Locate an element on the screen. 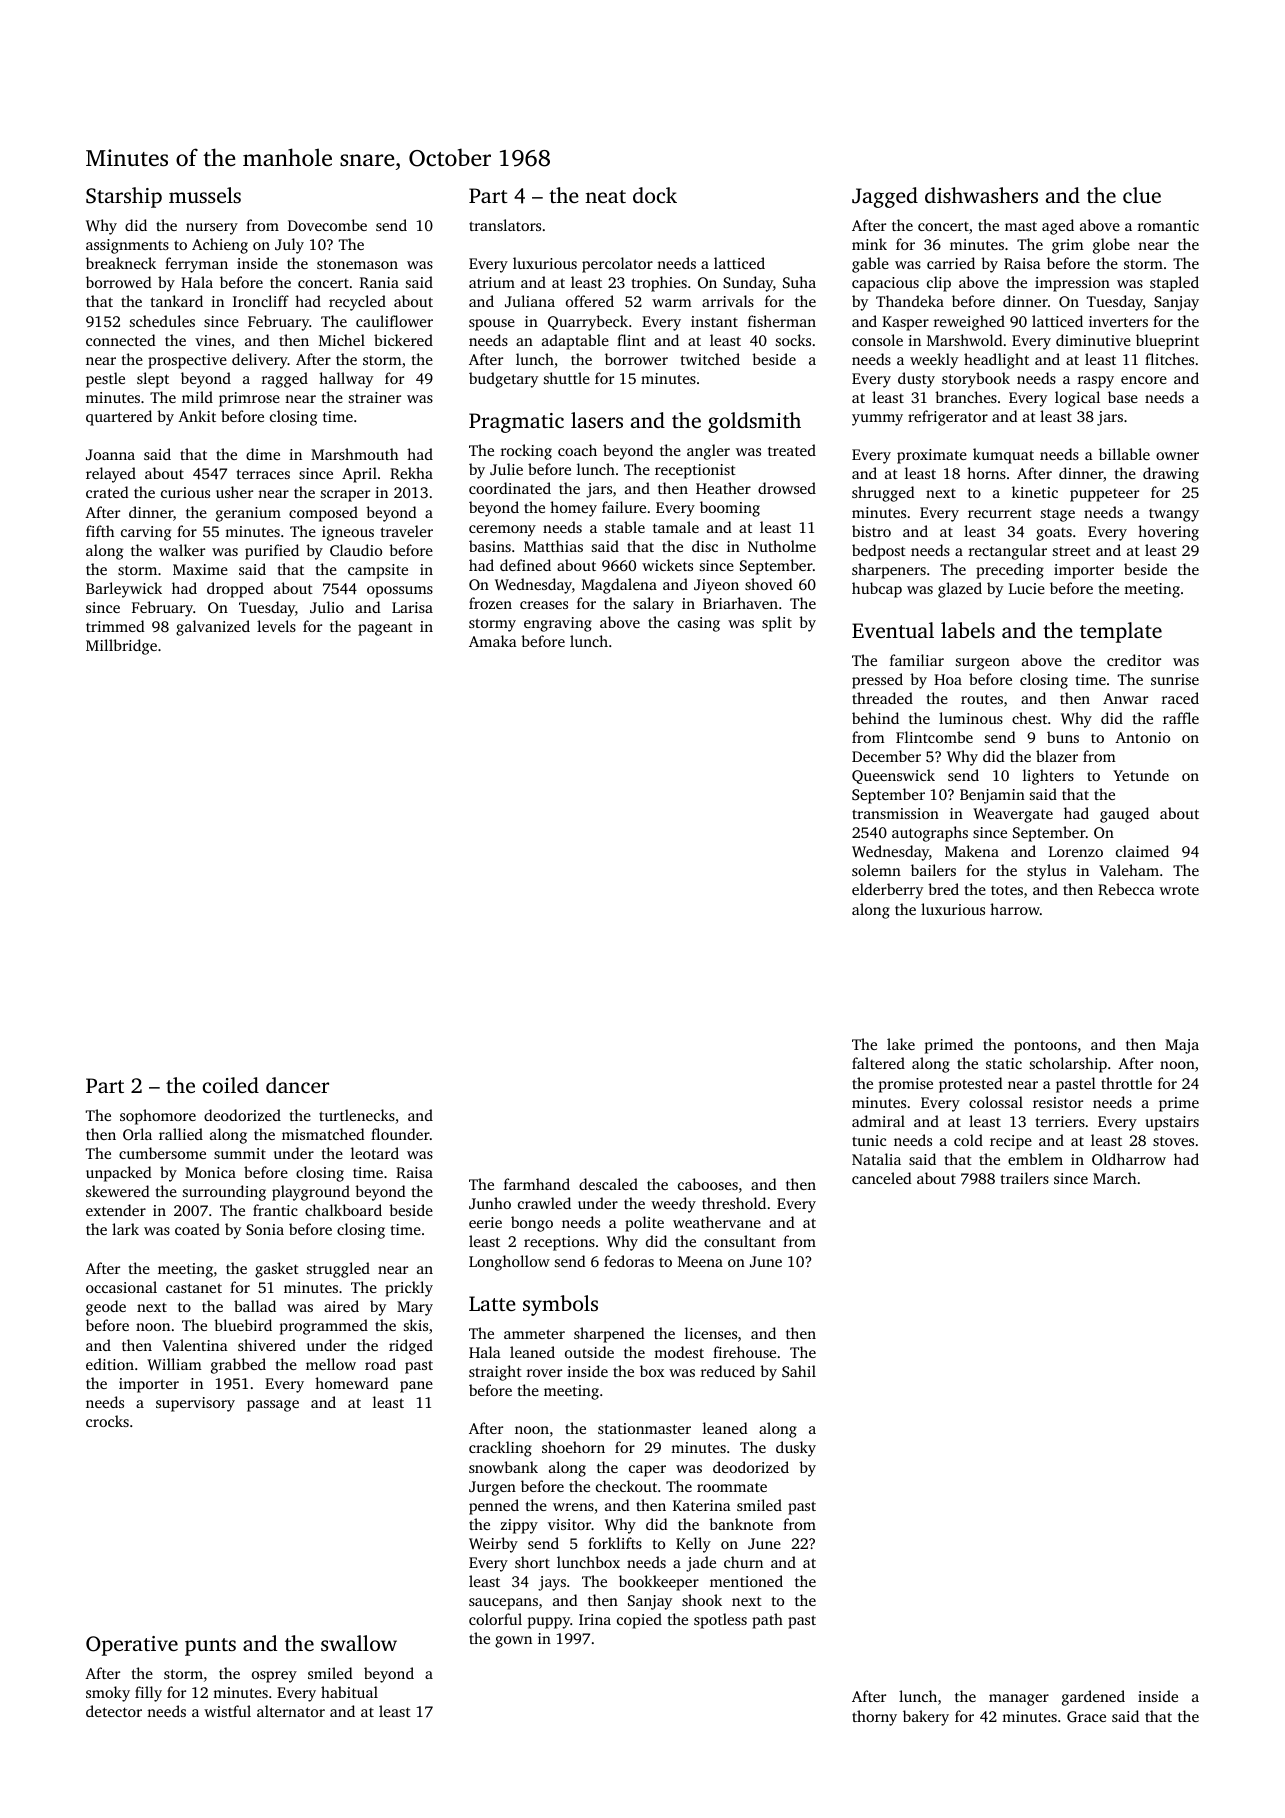 This screenshot has height=1818, width=1285. schedules is located at coordinates (162, 321).
